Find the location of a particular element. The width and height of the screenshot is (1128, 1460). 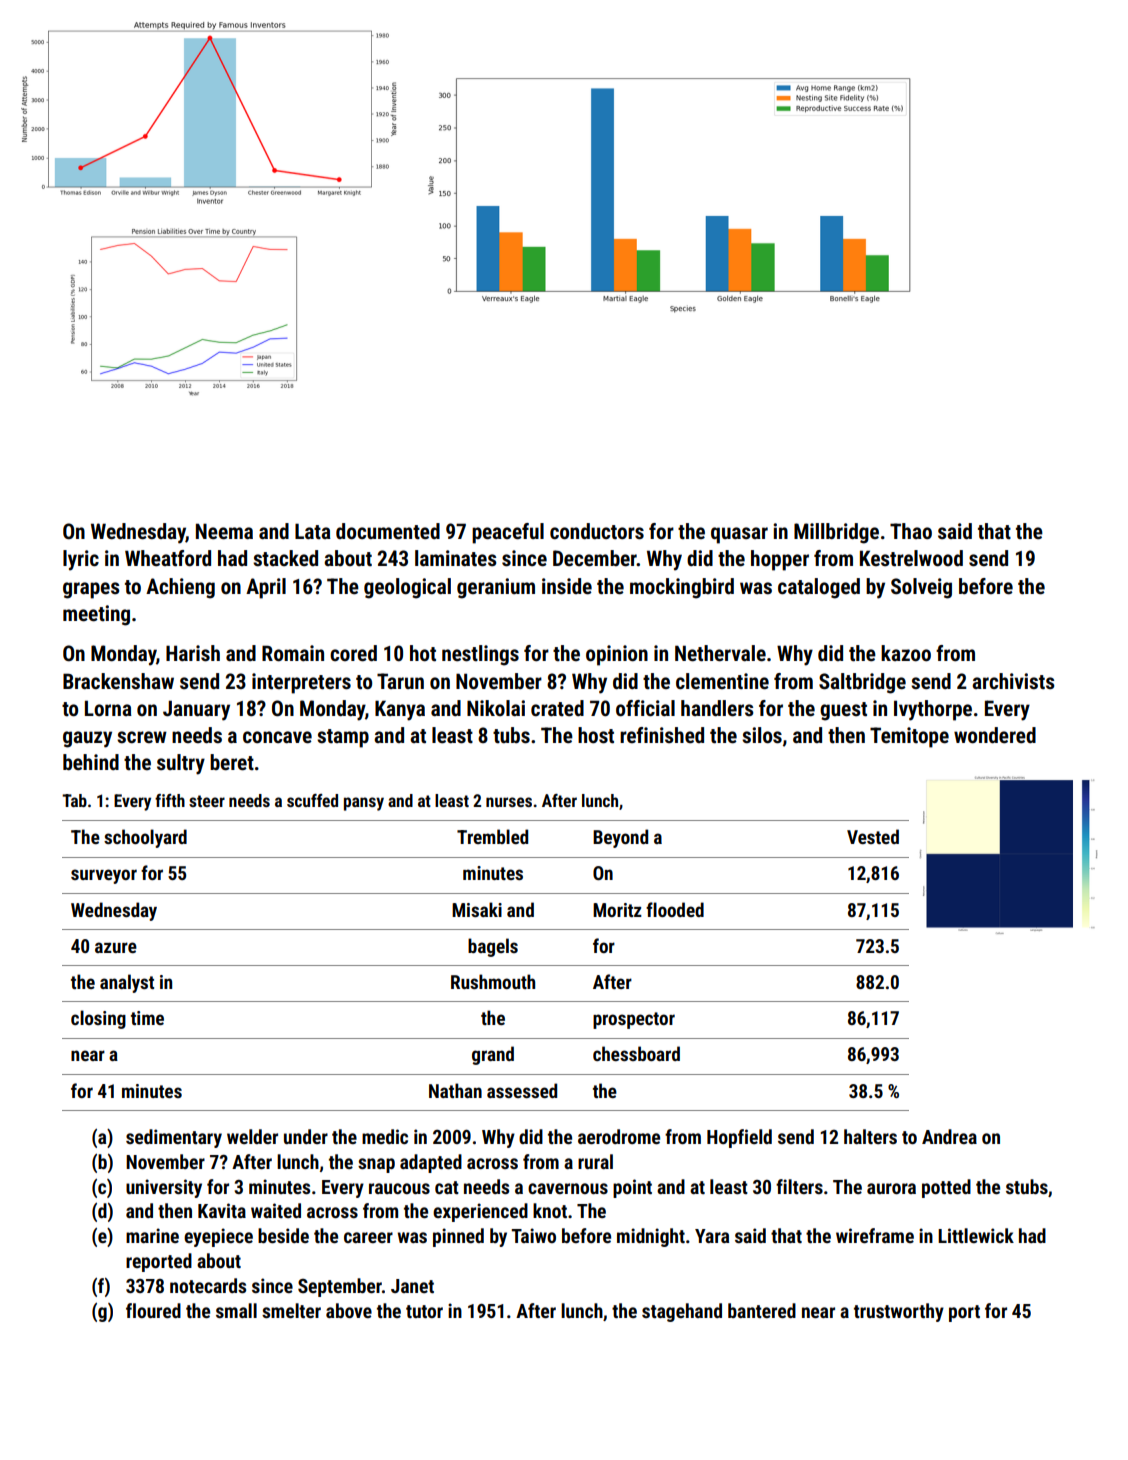

halters is located at coordinates (870, 1136).
